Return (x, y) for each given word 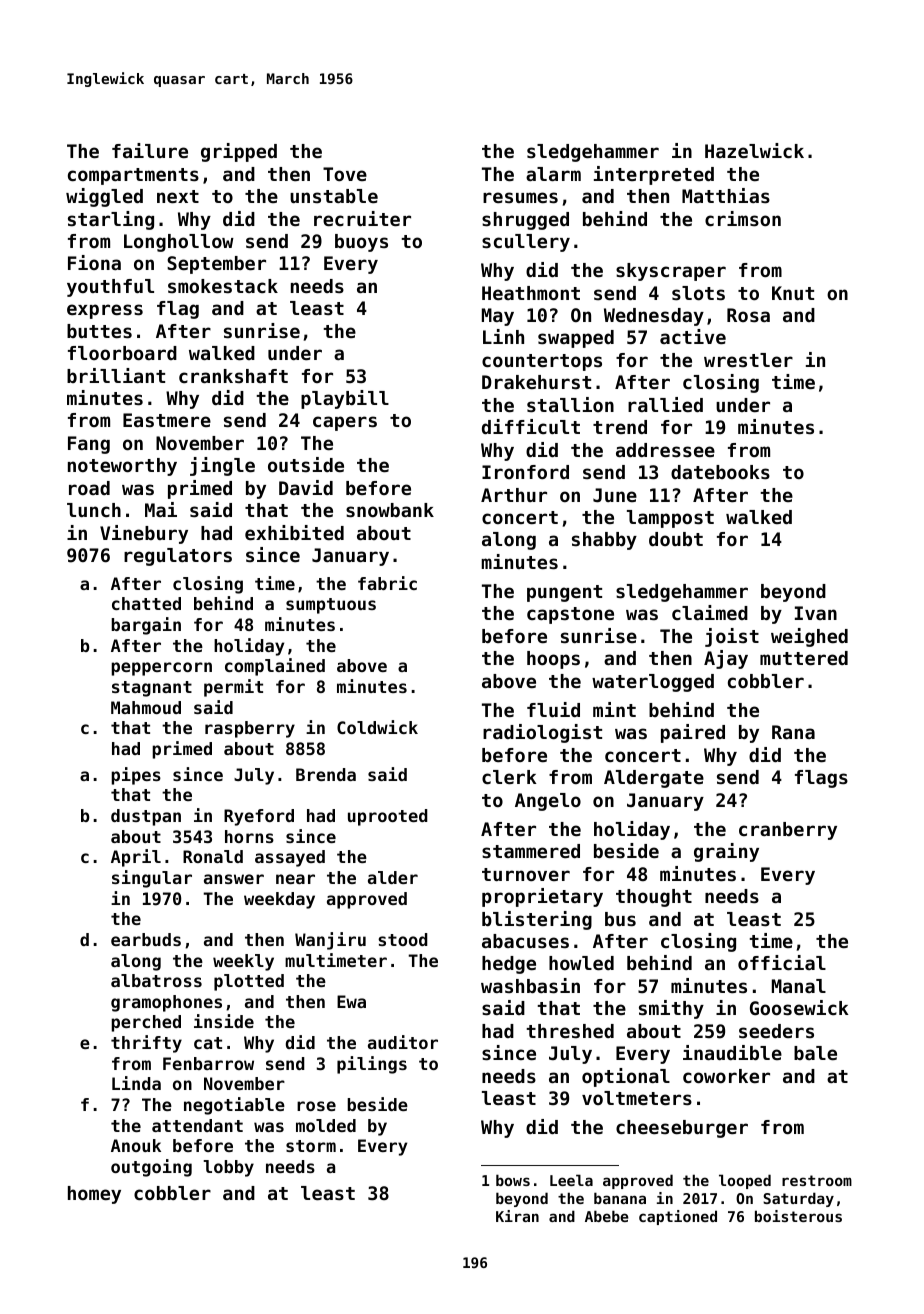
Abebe (607, 1216)
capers (345, 423)
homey (94, 1195)
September (216, 265)
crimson (743, 219)
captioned (678, 1217)
